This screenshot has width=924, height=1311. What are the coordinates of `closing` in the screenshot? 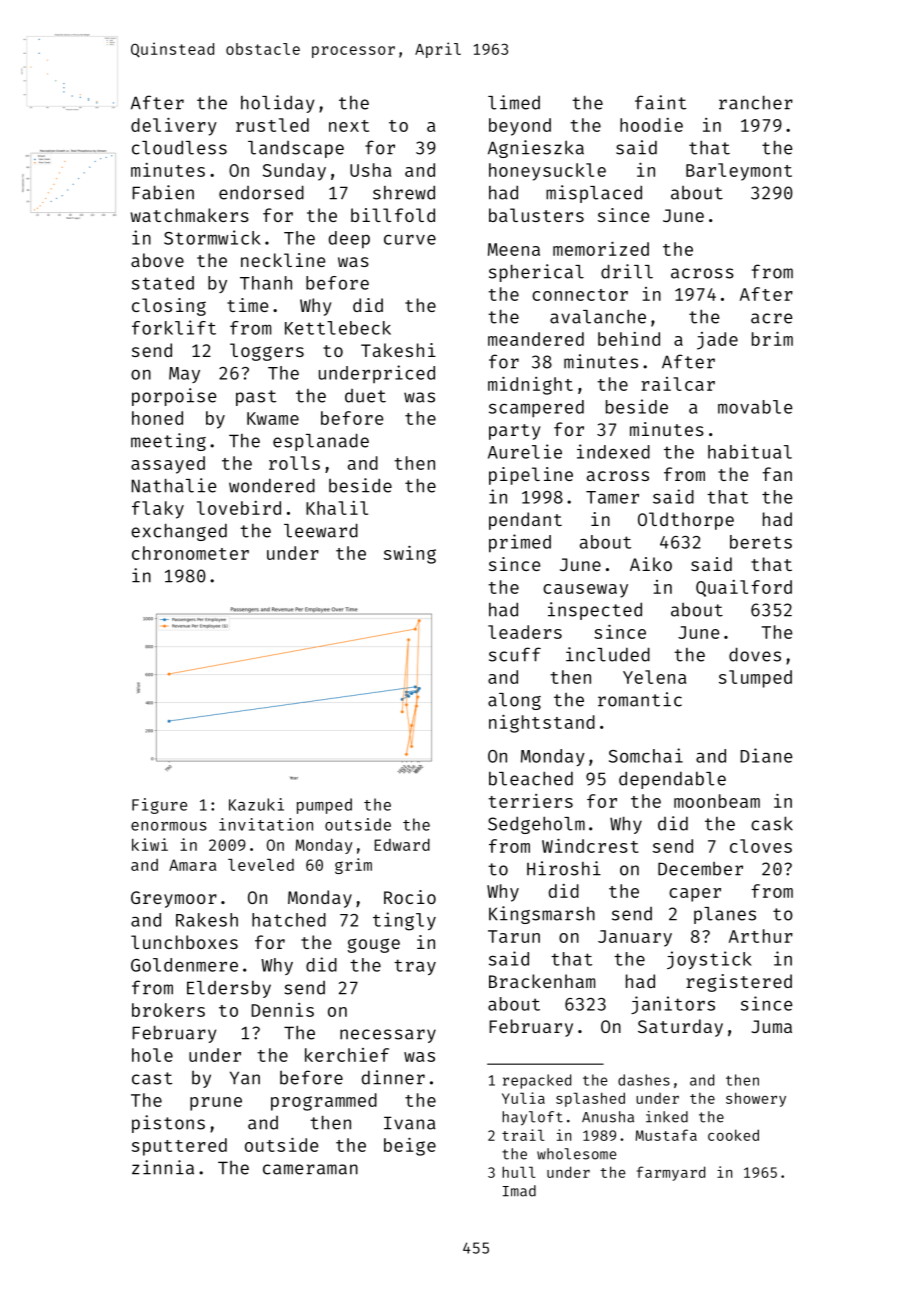 It's located at (169, 307).
